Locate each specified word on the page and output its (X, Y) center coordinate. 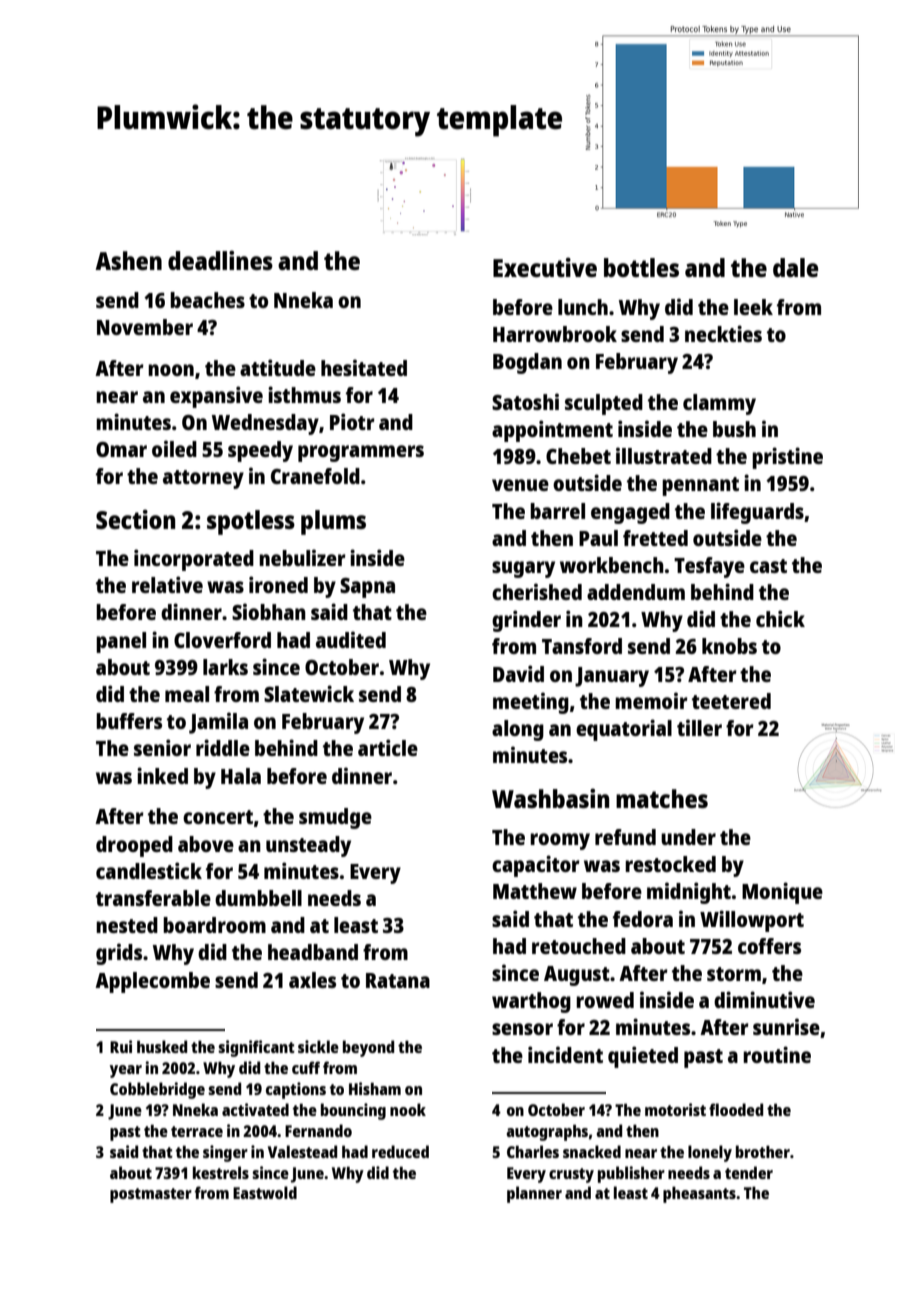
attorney (203, 479)
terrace (197, 1131)
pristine (787, 458)
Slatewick (309, 693)
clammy (719, 404)
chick (780, 618)
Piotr (352, 421)
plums (333, 522)
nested (127, 925)
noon (171, 370)
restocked (670, 864)
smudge (335, 818)
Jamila (218, 723)
